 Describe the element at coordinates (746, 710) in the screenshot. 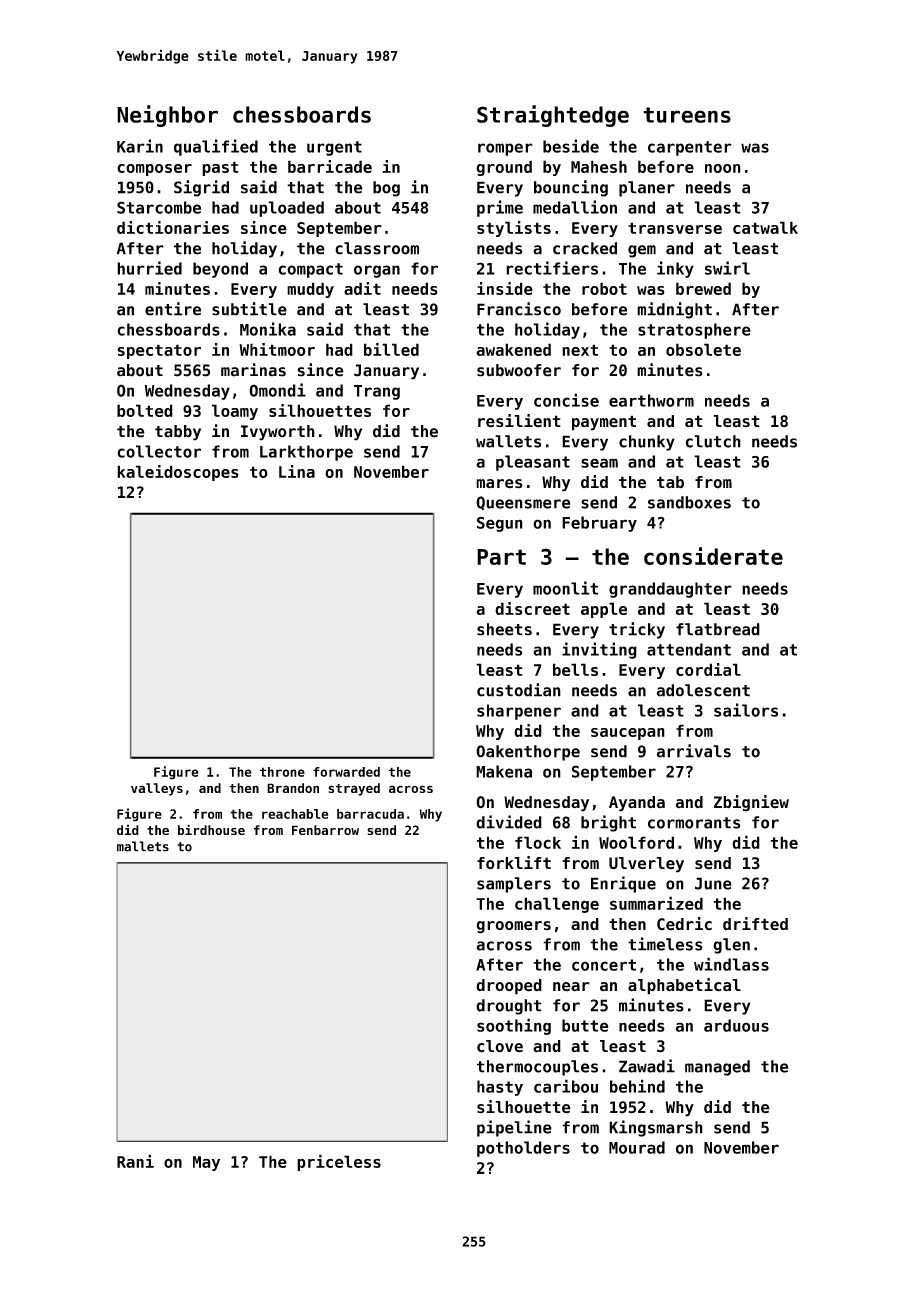

I see `sailors` at that location.
